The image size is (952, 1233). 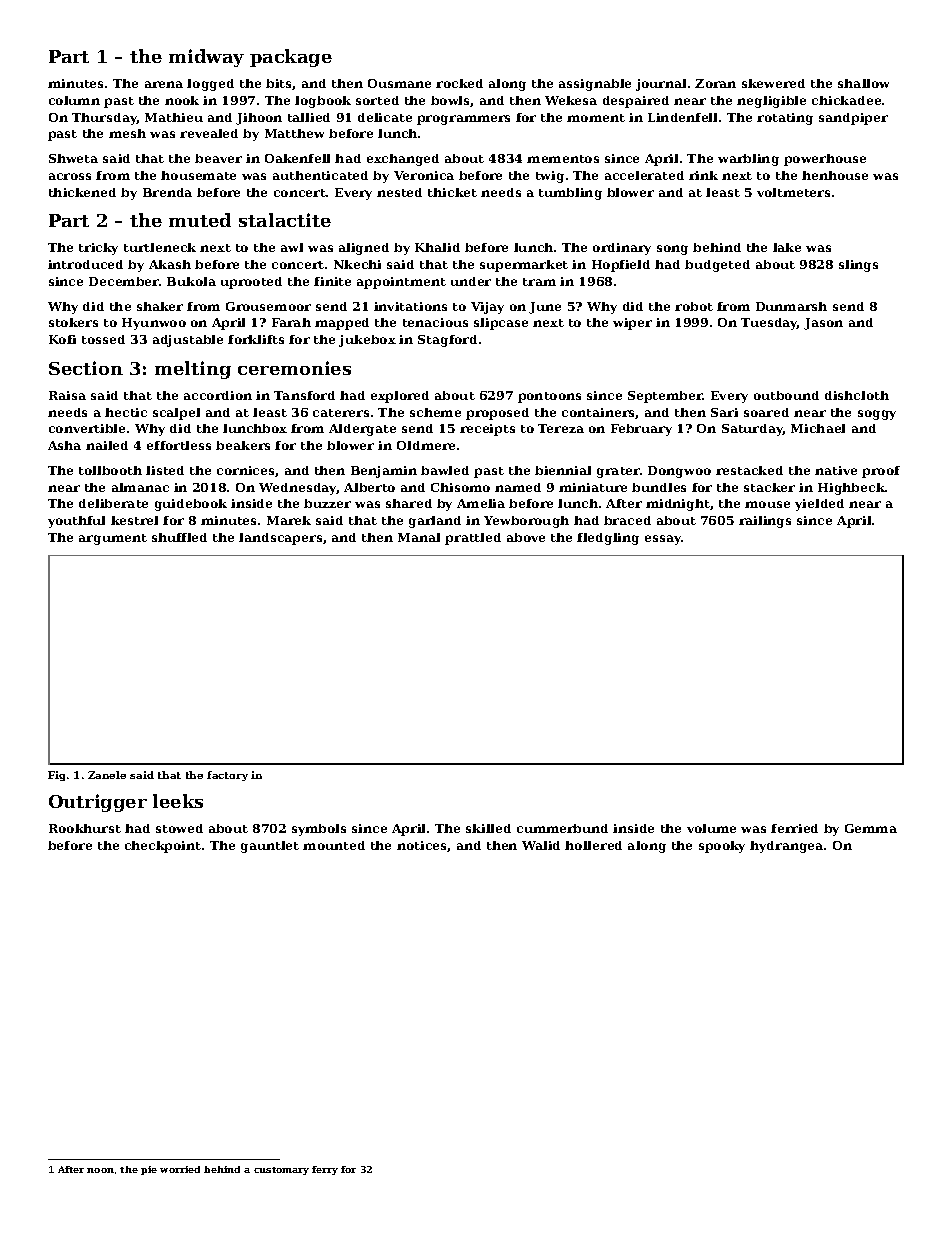 I want to click on melting, so click(x=193, y=370).
